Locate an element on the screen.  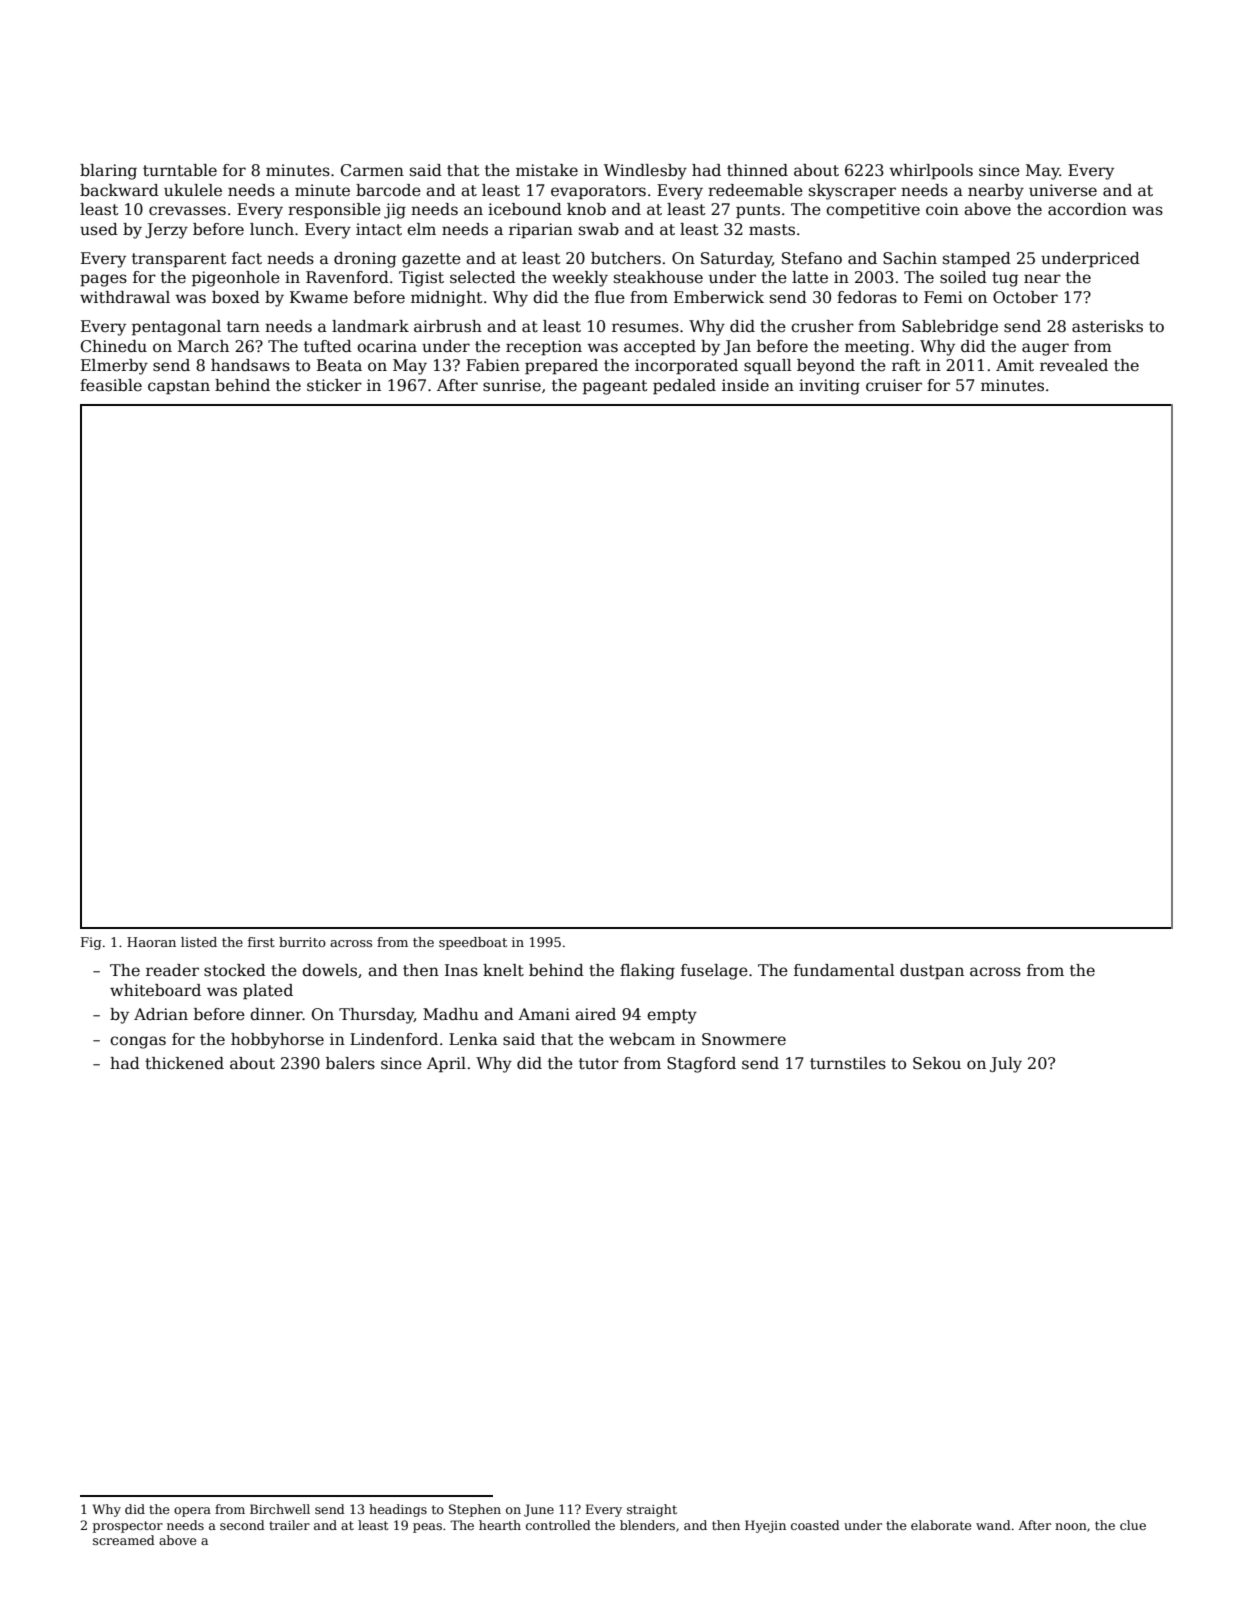
blenders is located at coordinates (647, 1525).
